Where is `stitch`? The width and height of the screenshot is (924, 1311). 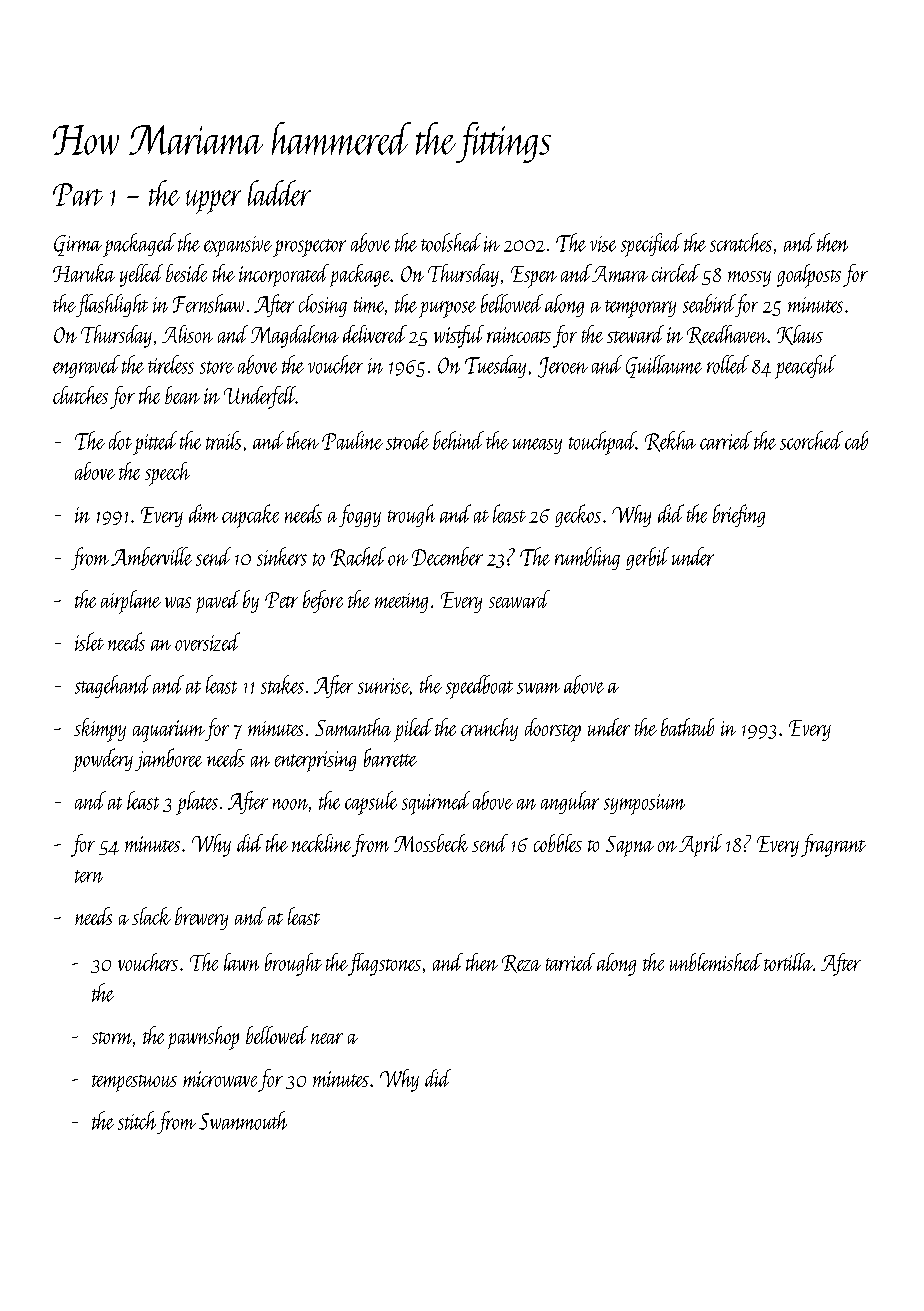 stitch is located at coordinates (137, 1120).
